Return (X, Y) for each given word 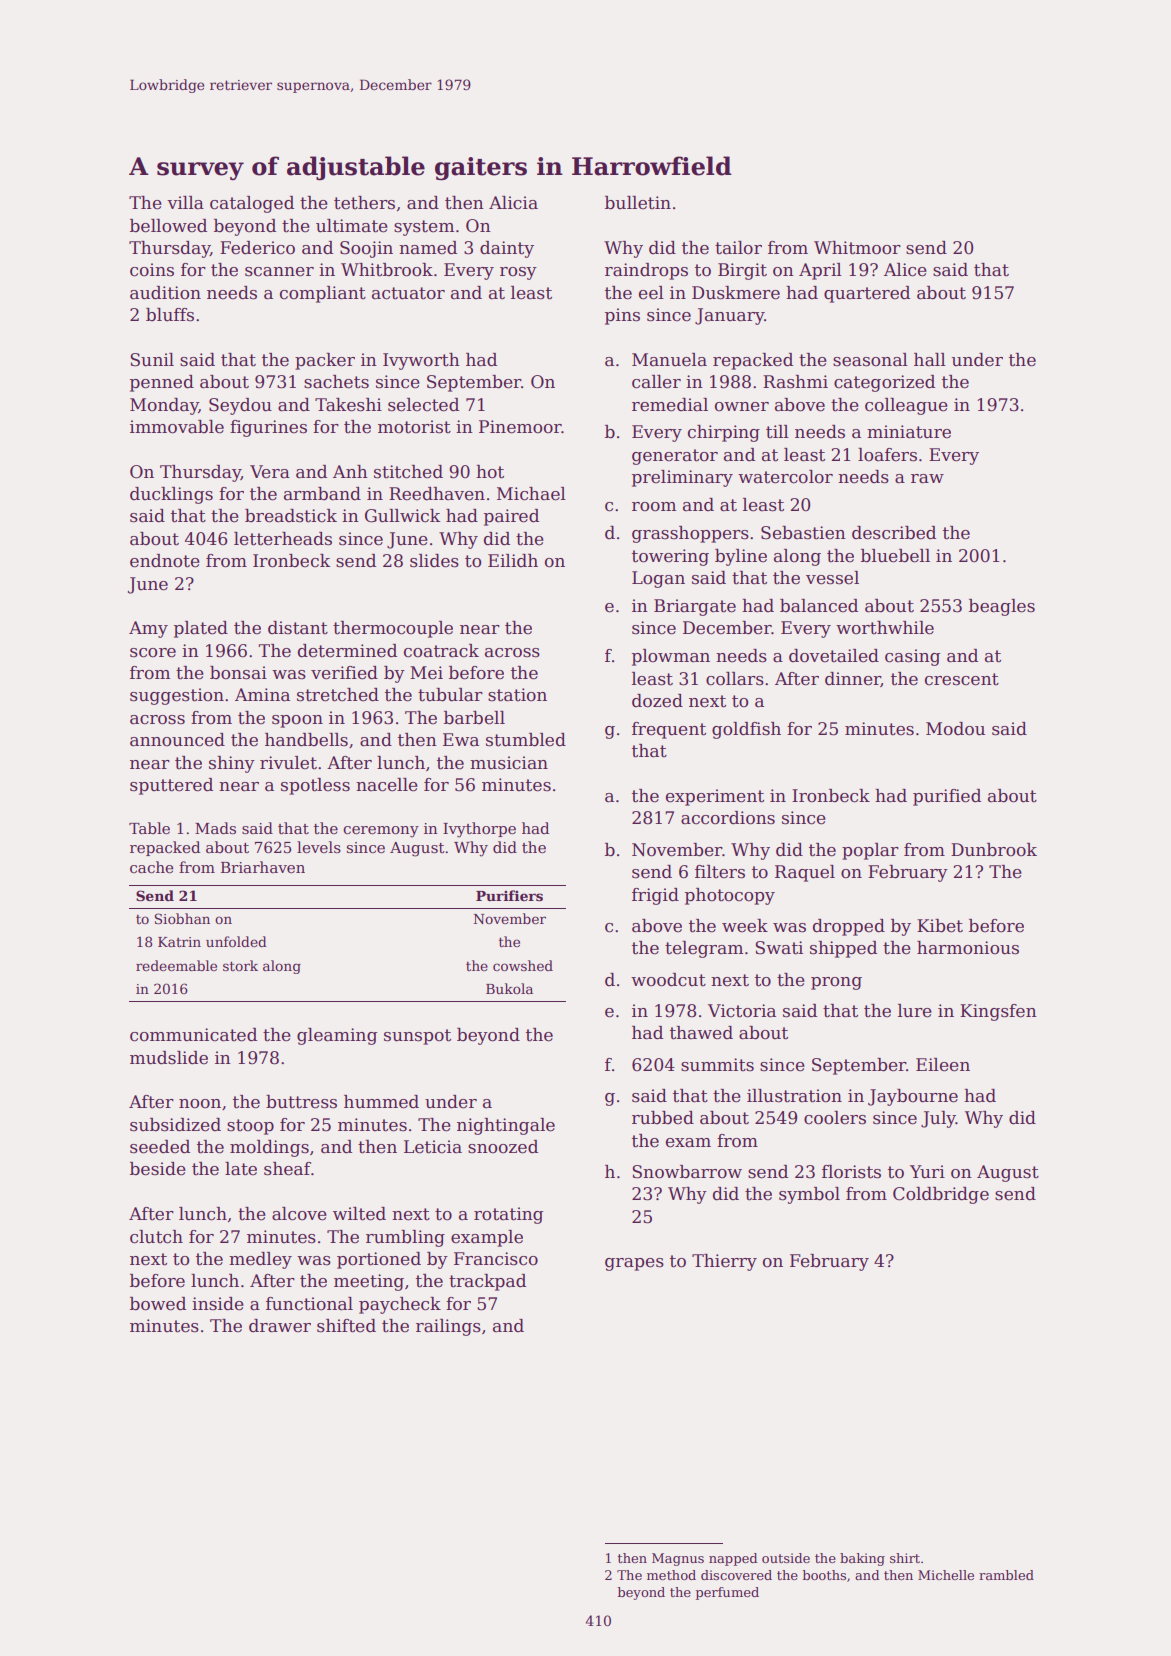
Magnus (678, 1559)
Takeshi (348, 405)
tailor (738, 248)
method (671, 1575)
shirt (905, 1558)
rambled (1006, 1575)
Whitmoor (857, 248)
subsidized (175, 1125)
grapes (634, 1264)
